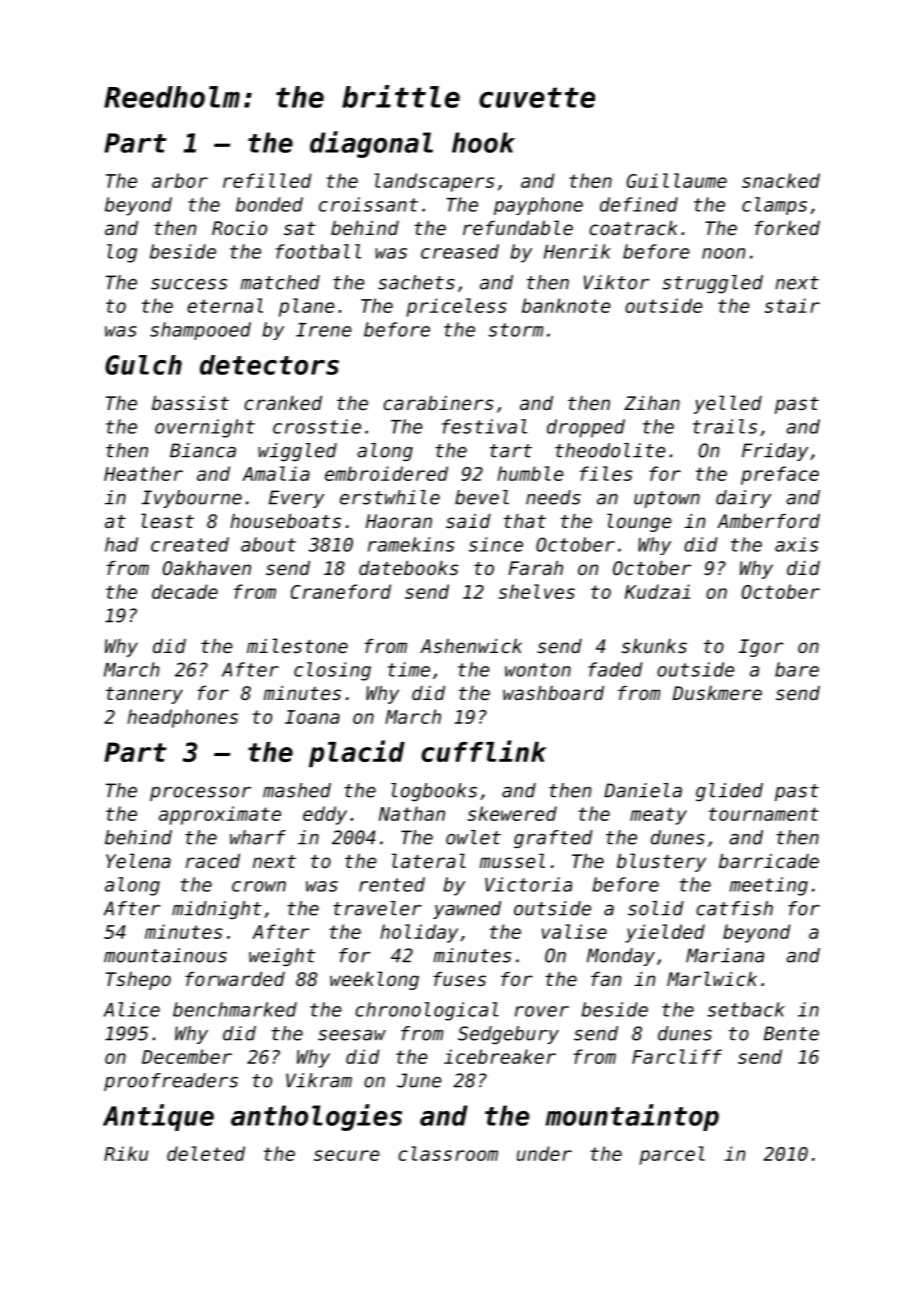 The image size is (924, 1311). I want to click on Victoria, so click(528, 884).
